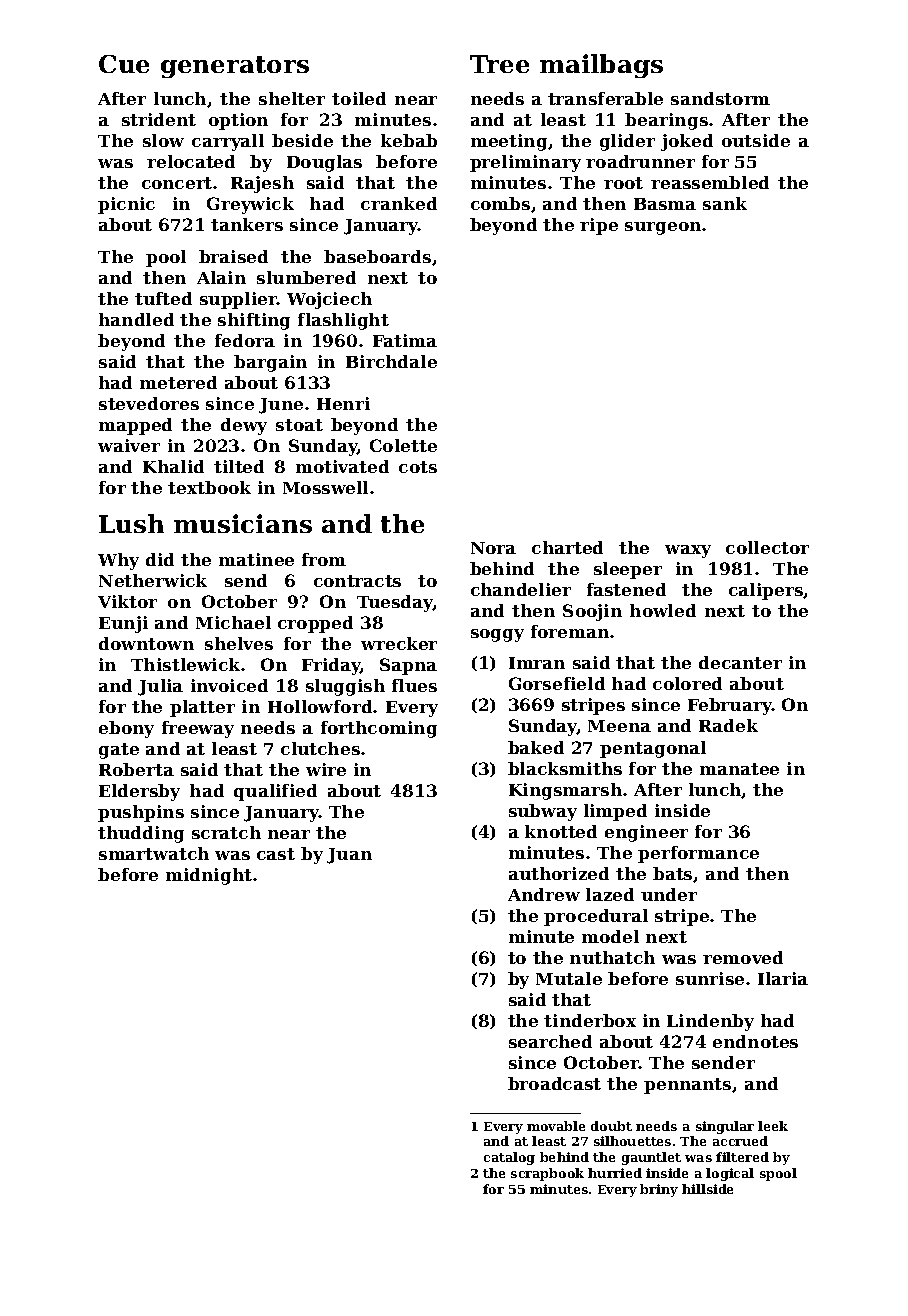 This document has width=908, height=1316. Describe the element at coordinates (405, 340) in the document. I see `Fatima` at that location.
